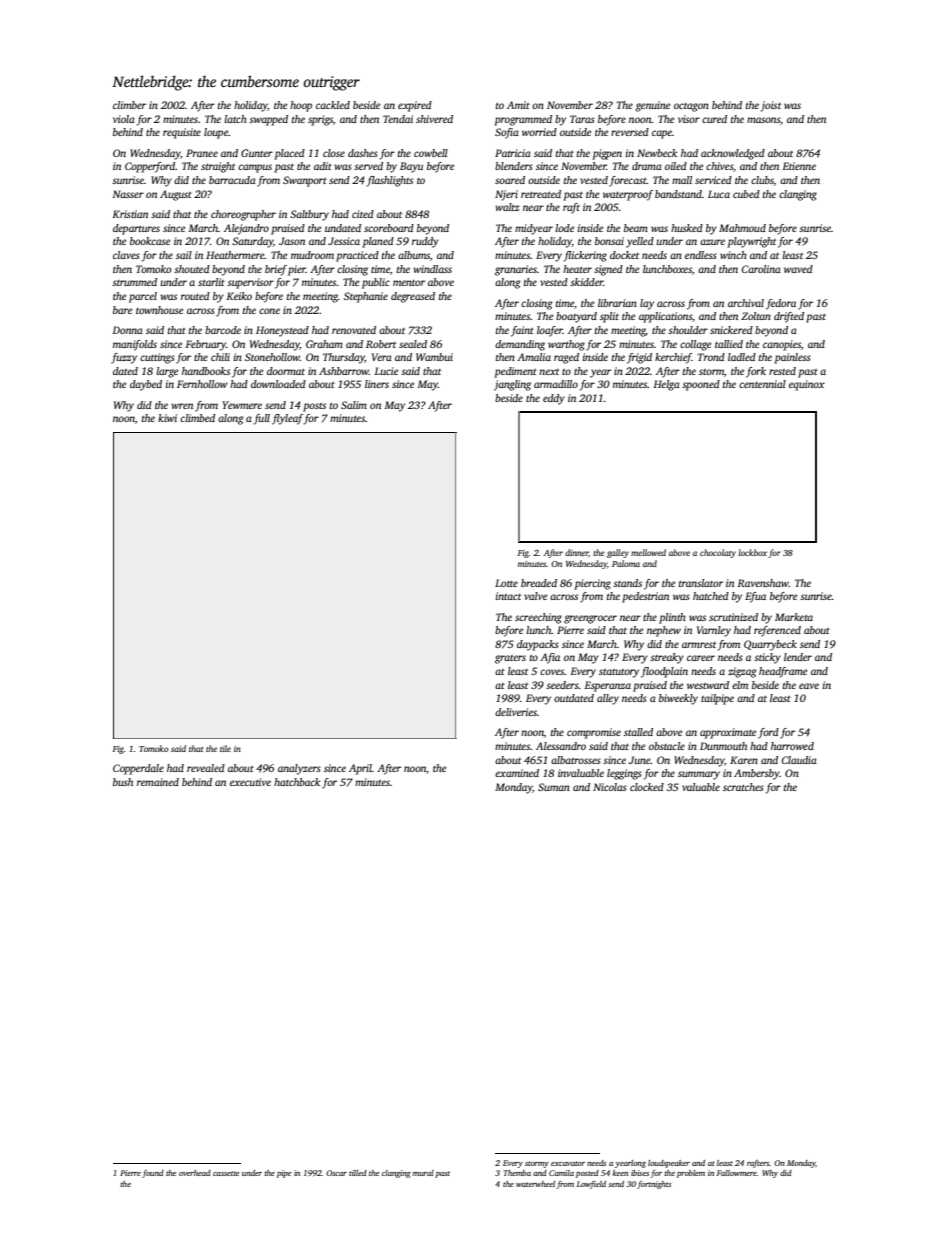 This screenshot has height=1233, width=952. I want to click on windlass, so click(432, 269).
